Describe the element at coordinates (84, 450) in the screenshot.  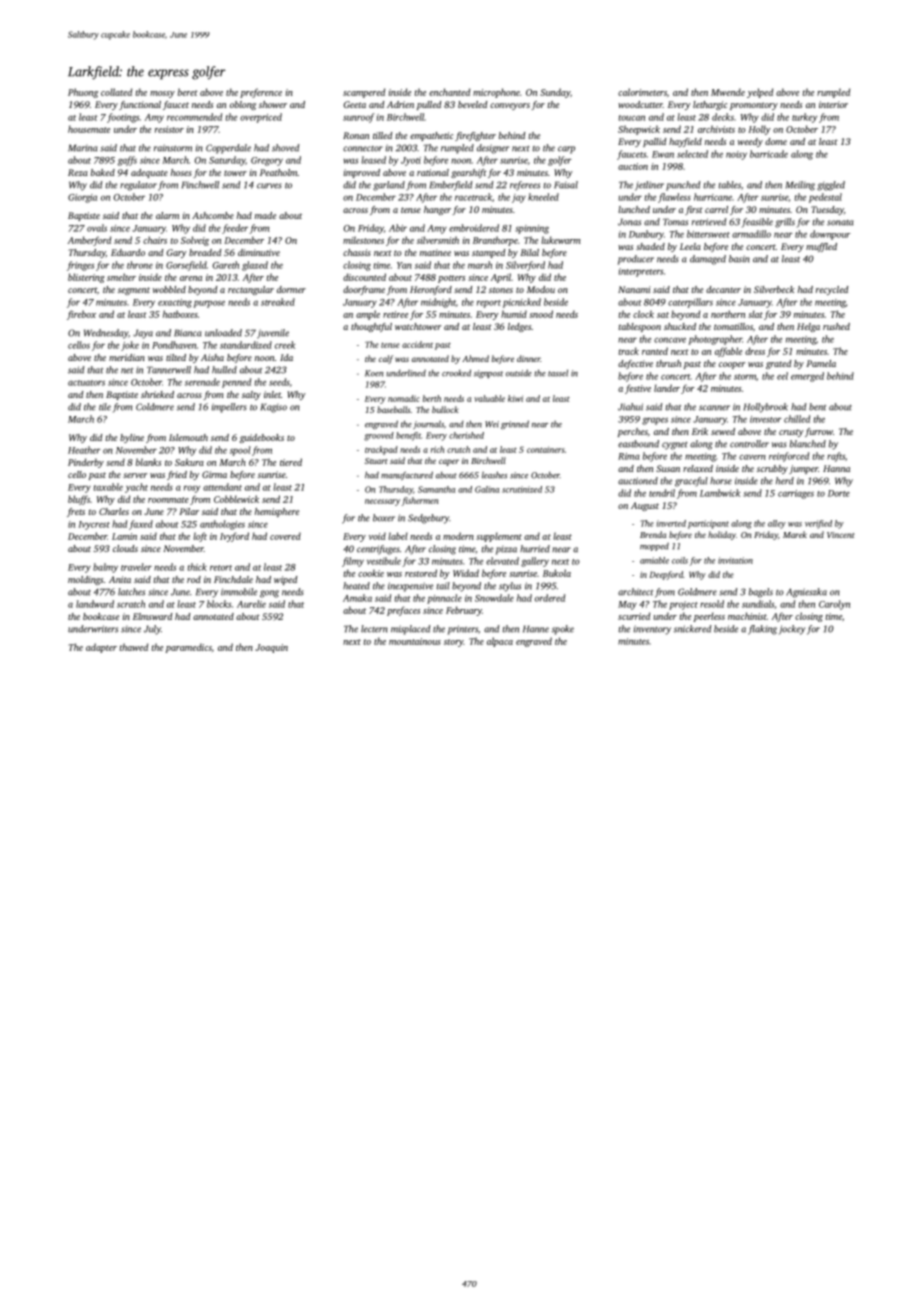
I see `Heather` at that location.
